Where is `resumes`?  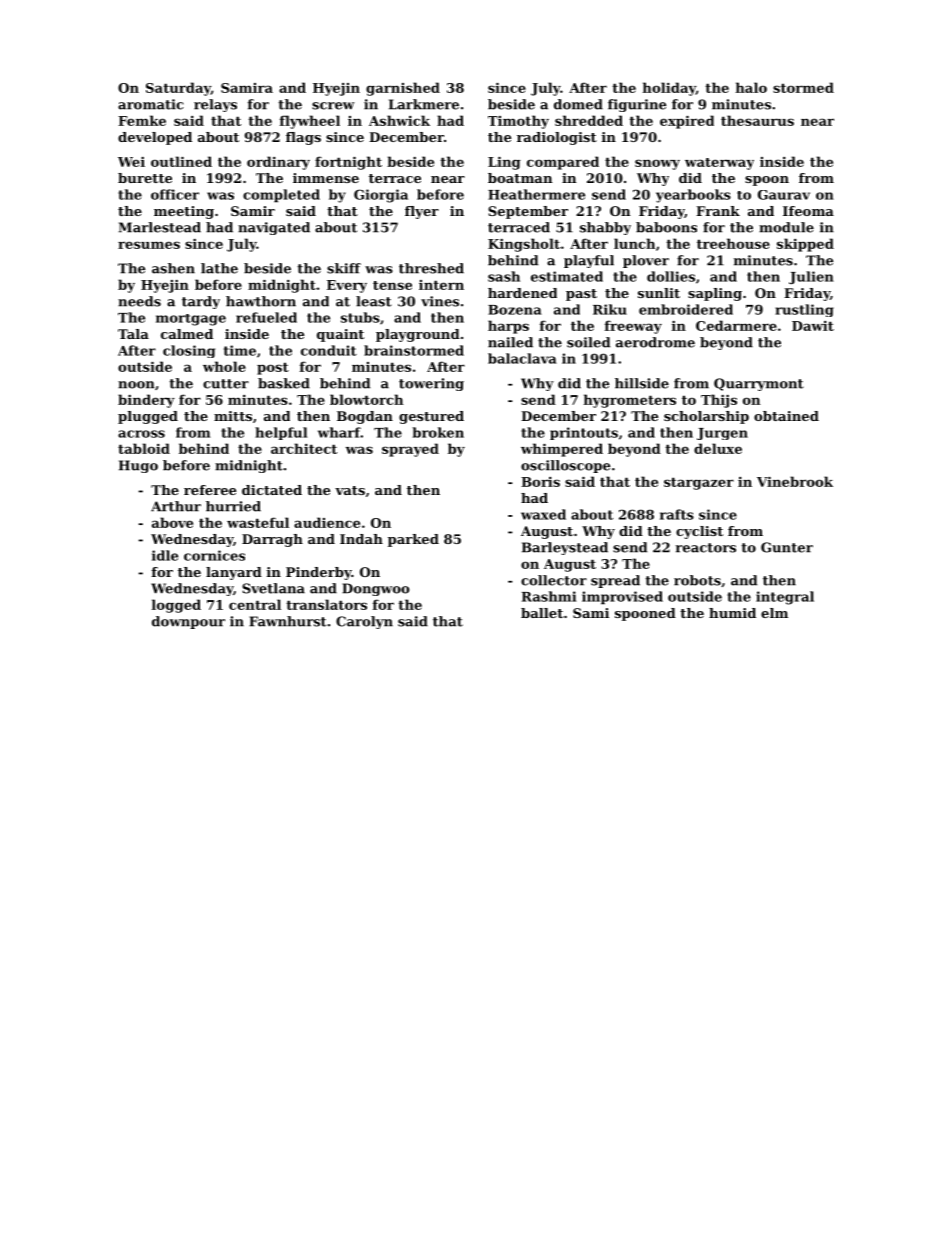
resumes is located at coordinates (149, 245).
